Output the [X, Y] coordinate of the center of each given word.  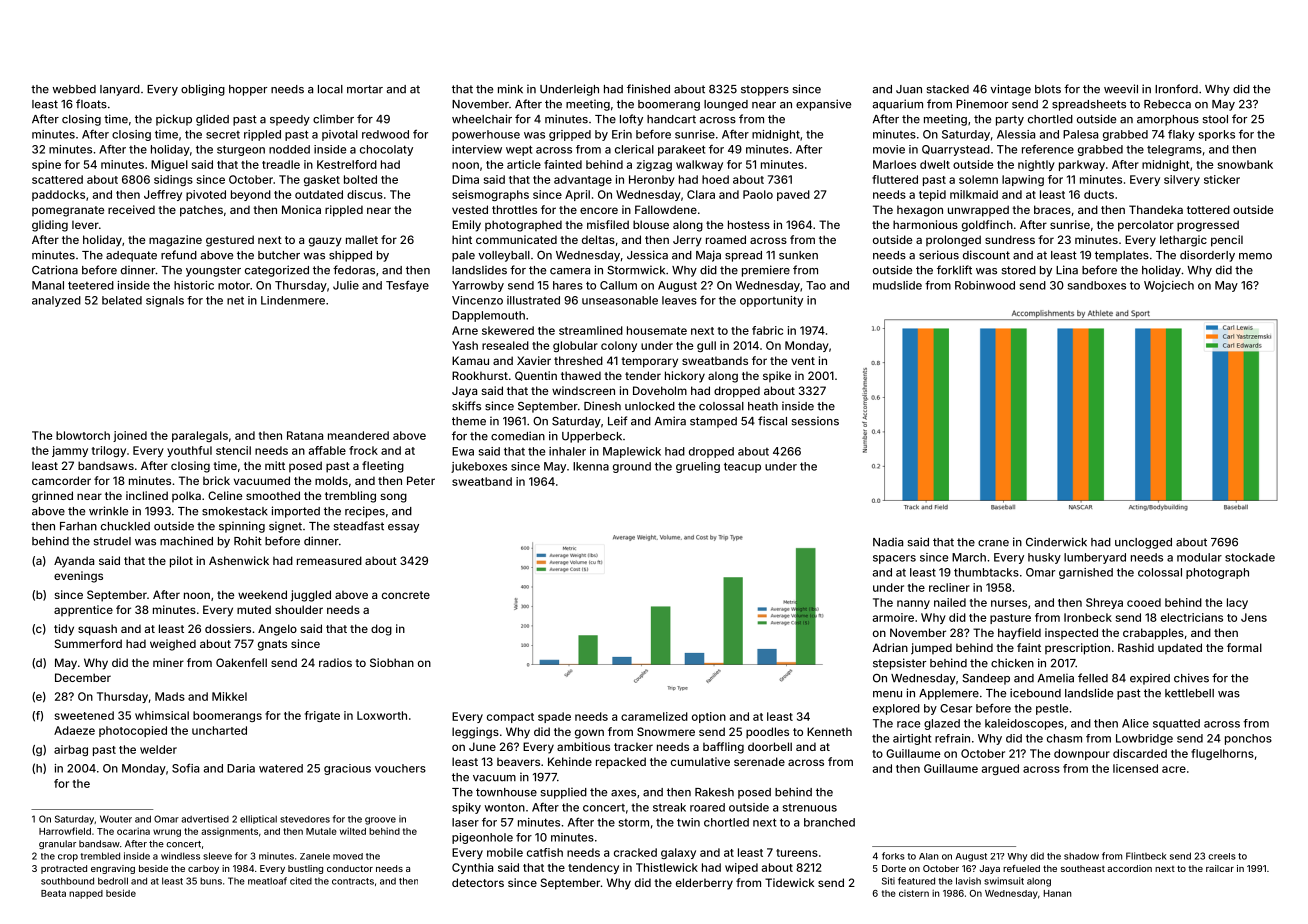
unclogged [1143, 543]
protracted [64, 869]
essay [403, 528]
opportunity [771, 301]
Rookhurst [480, 375]
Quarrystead [956, 150]
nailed [950, 602]
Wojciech [1169, 286]
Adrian [890, 647]
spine [46, 165]
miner [168, 662]
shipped [350, 256]
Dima [465, 179]
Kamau [470, 360]
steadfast [359, 526]
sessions [815, 421]
